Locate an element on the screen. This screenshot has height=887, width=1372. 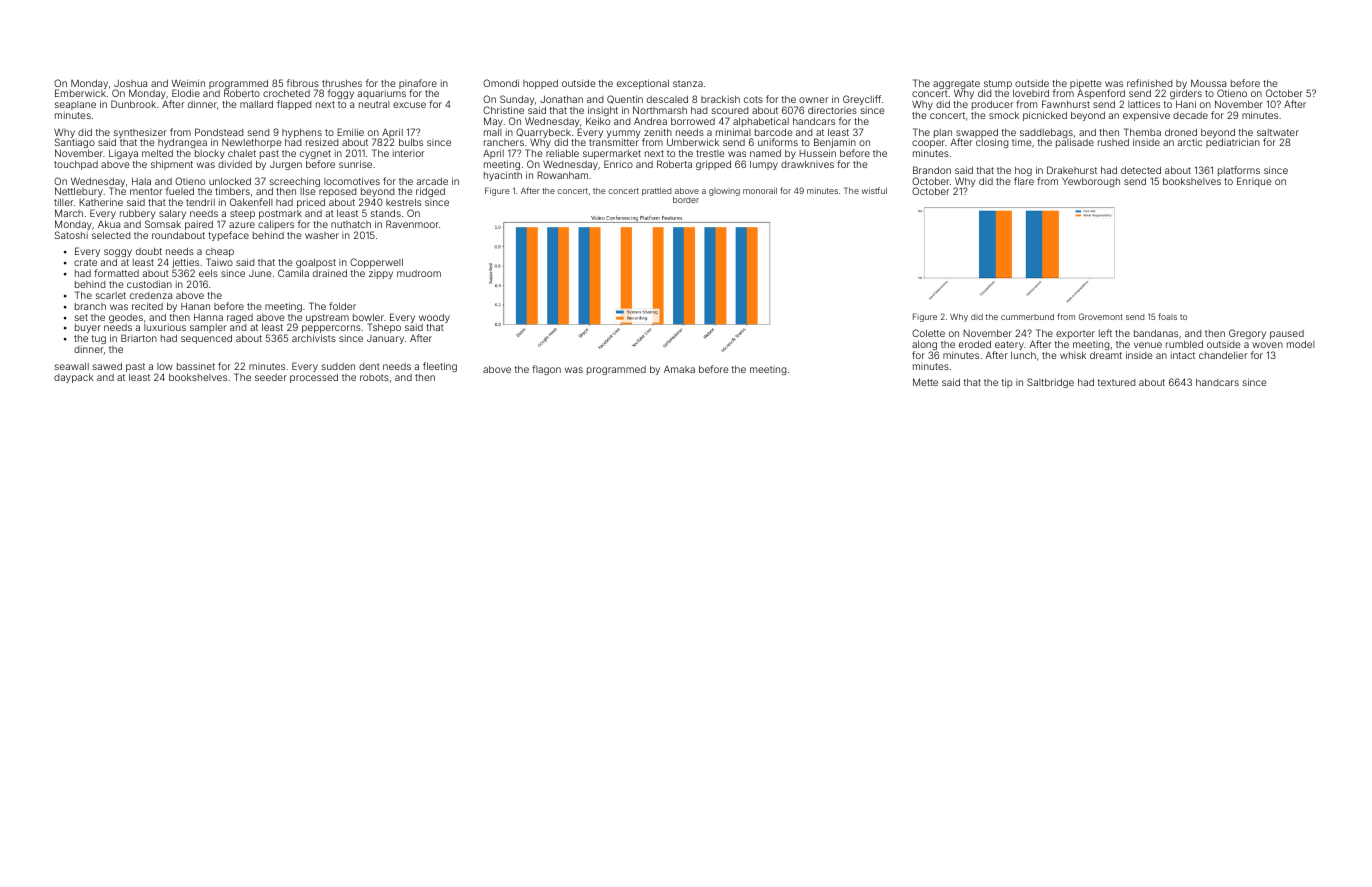
foals is located at coordinates (1167, 316).
